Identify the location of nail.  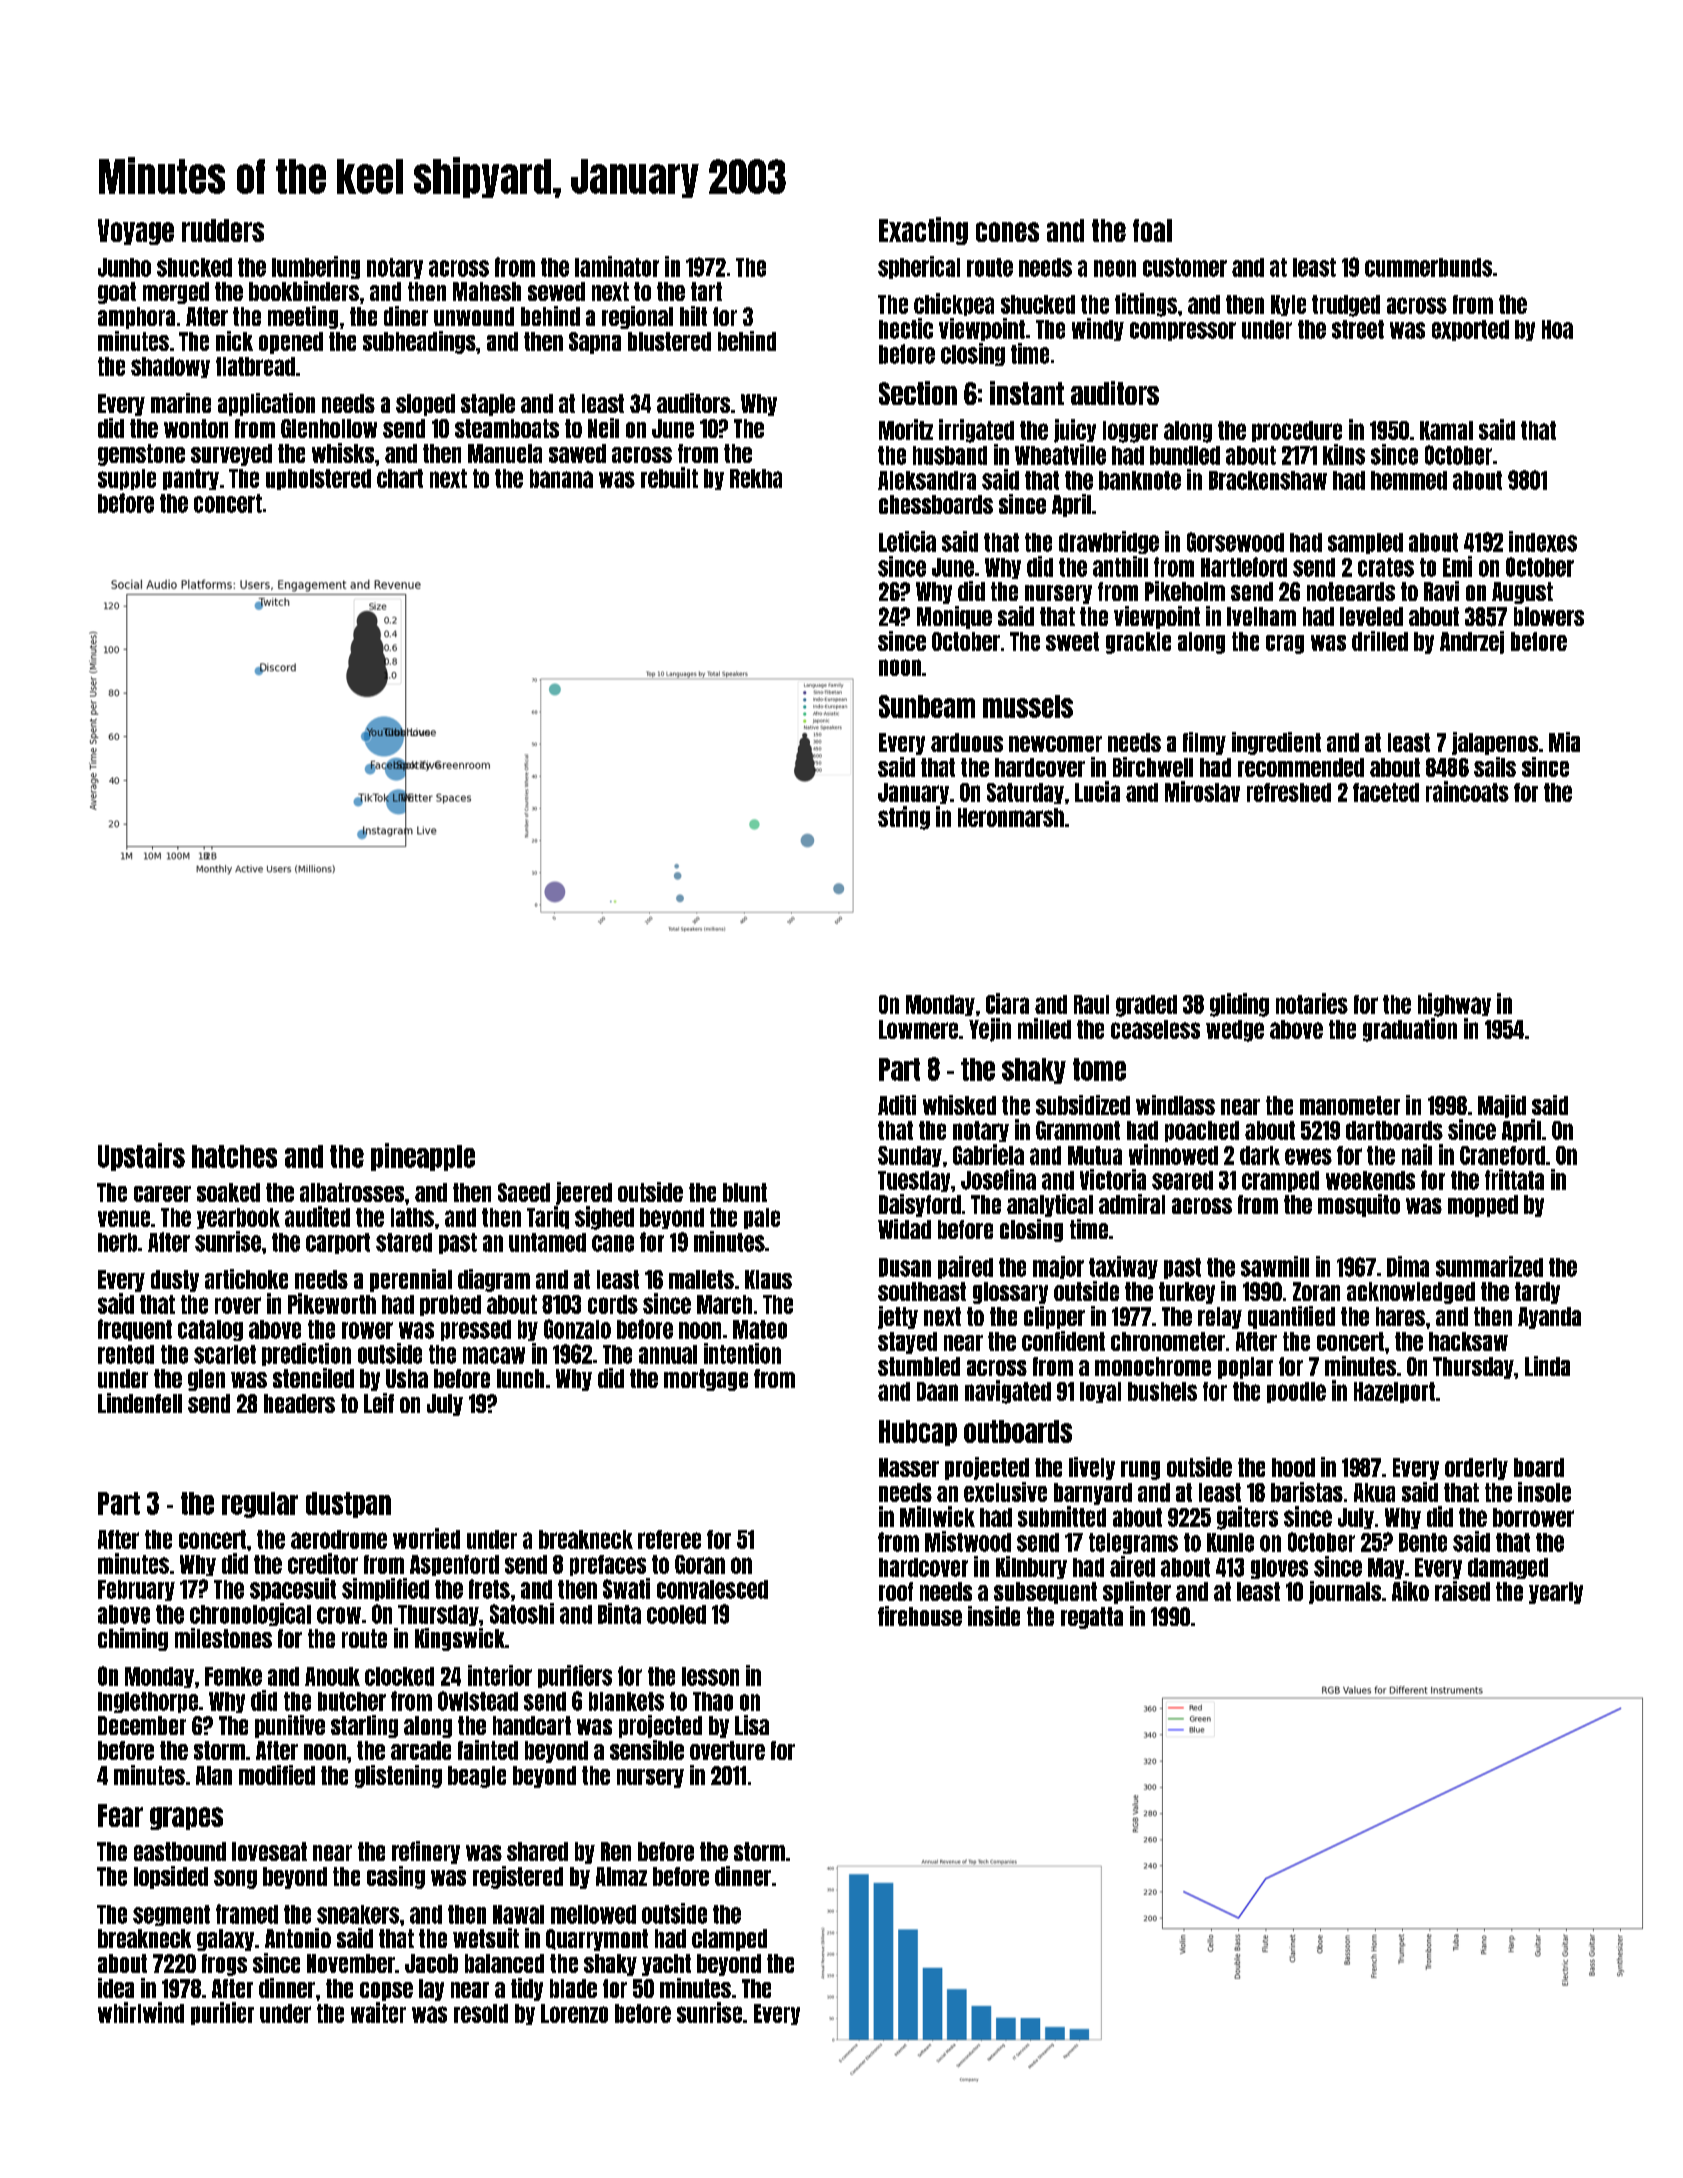
(1417, 1154).
